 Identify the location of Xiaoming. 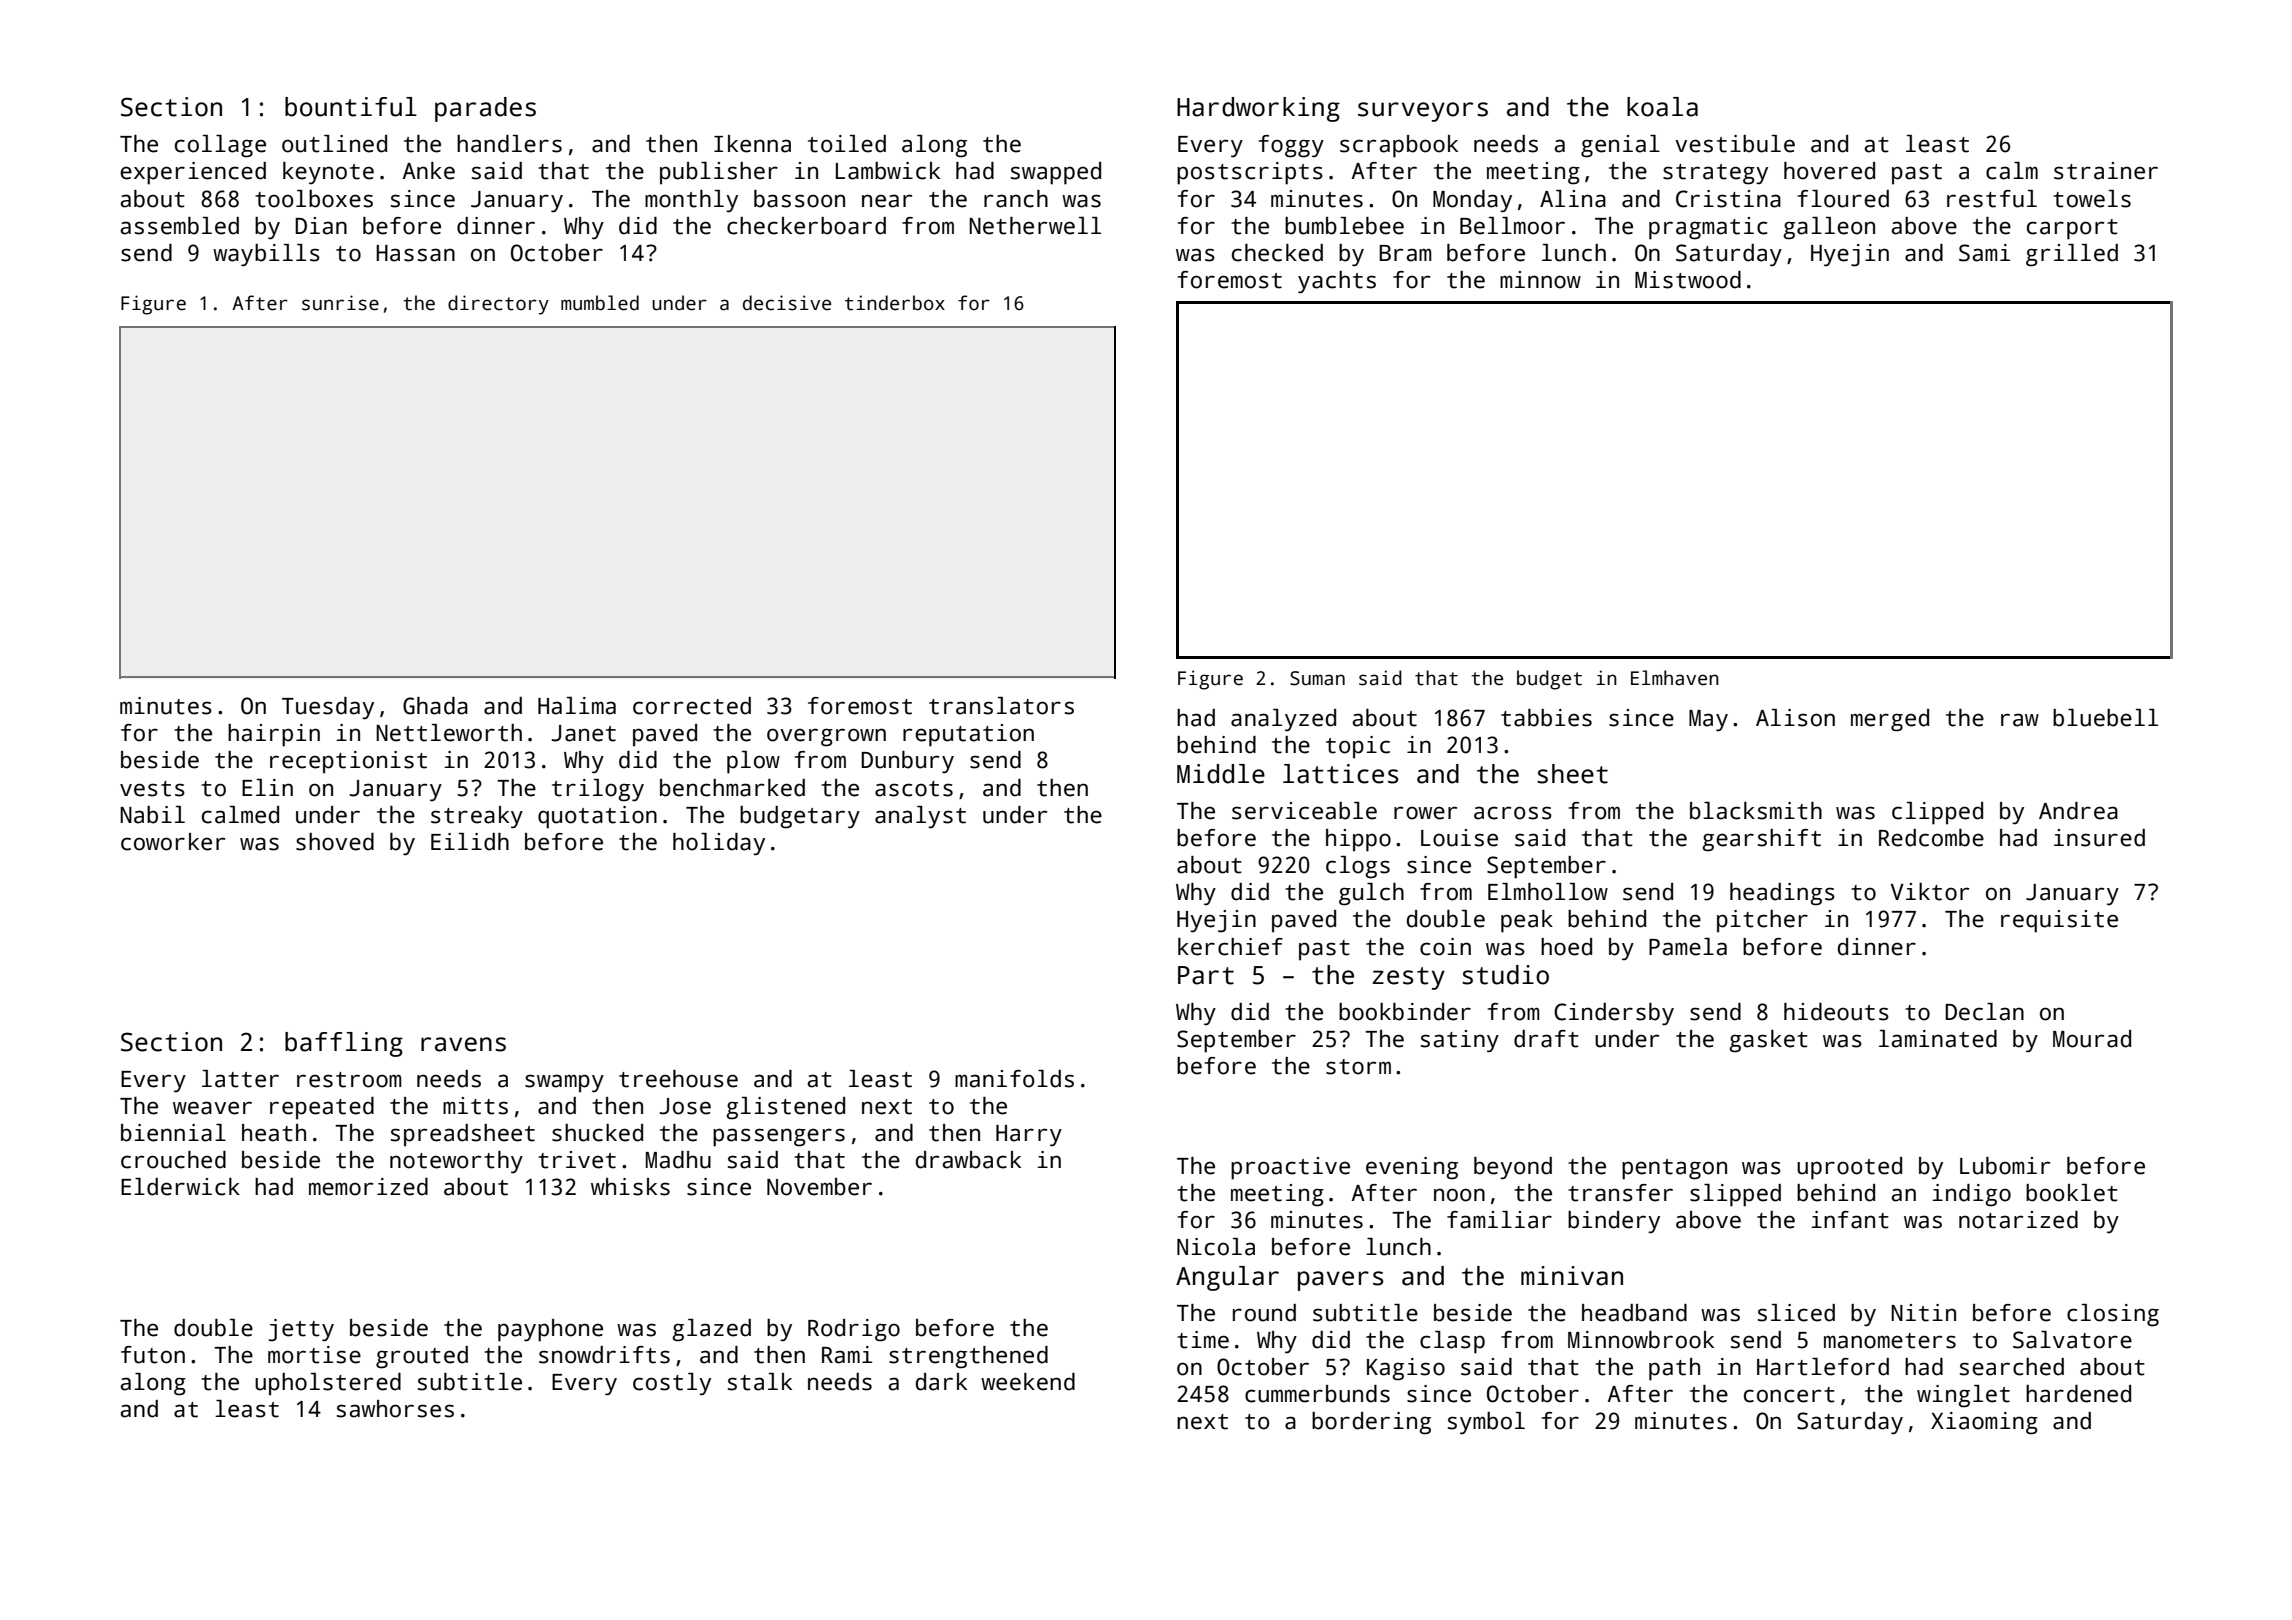
(1984, 1423).
